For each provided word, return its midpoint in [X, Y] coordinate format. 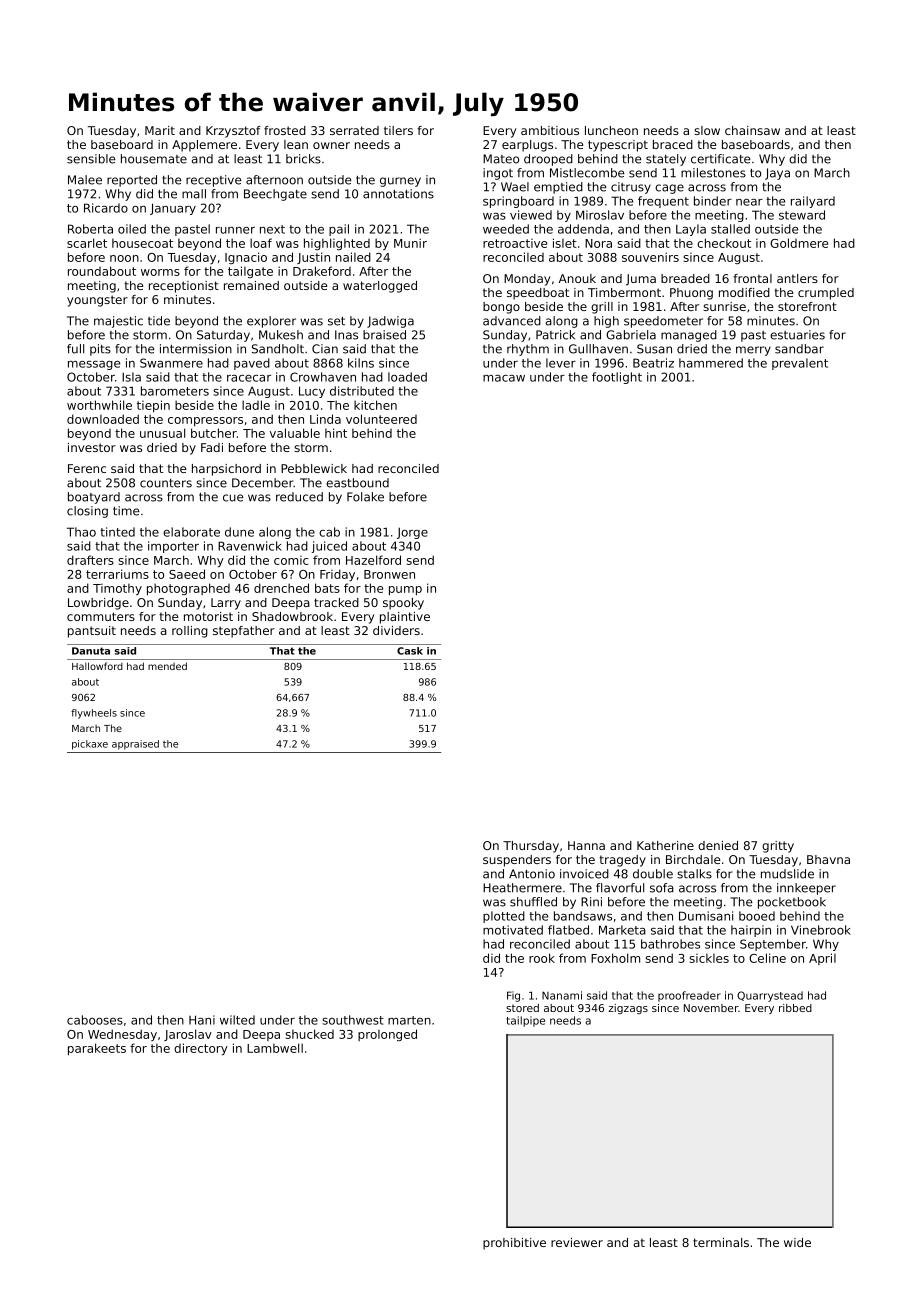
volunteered [381, 419]
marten [409, 1020]
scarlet [87, 243]
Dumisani [706, 916]
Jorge [412, 533]
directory [201, 1049]
